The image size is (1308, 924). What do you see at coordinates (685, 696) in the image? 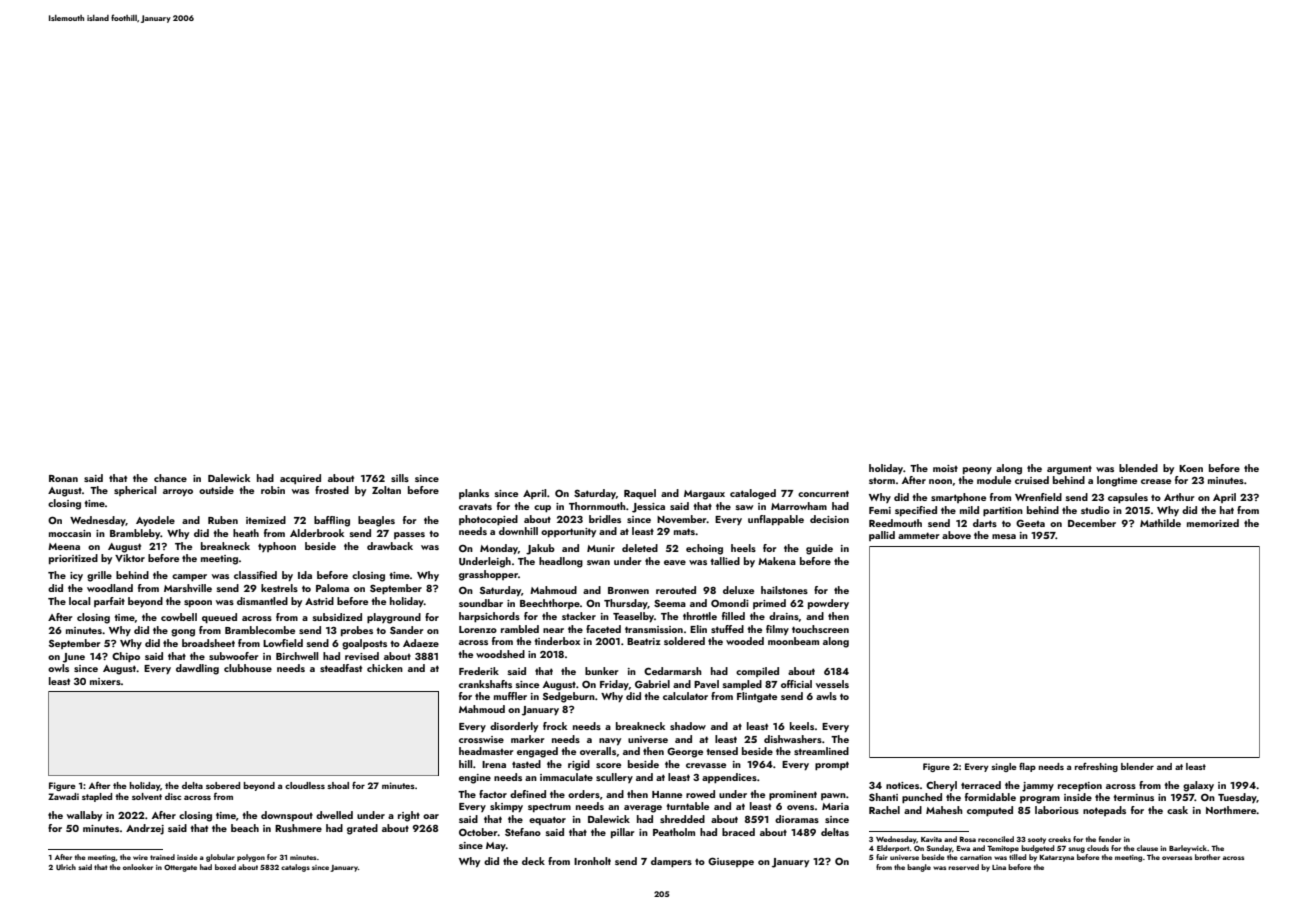
I see `calculator` at bounding box center [685, 696].
